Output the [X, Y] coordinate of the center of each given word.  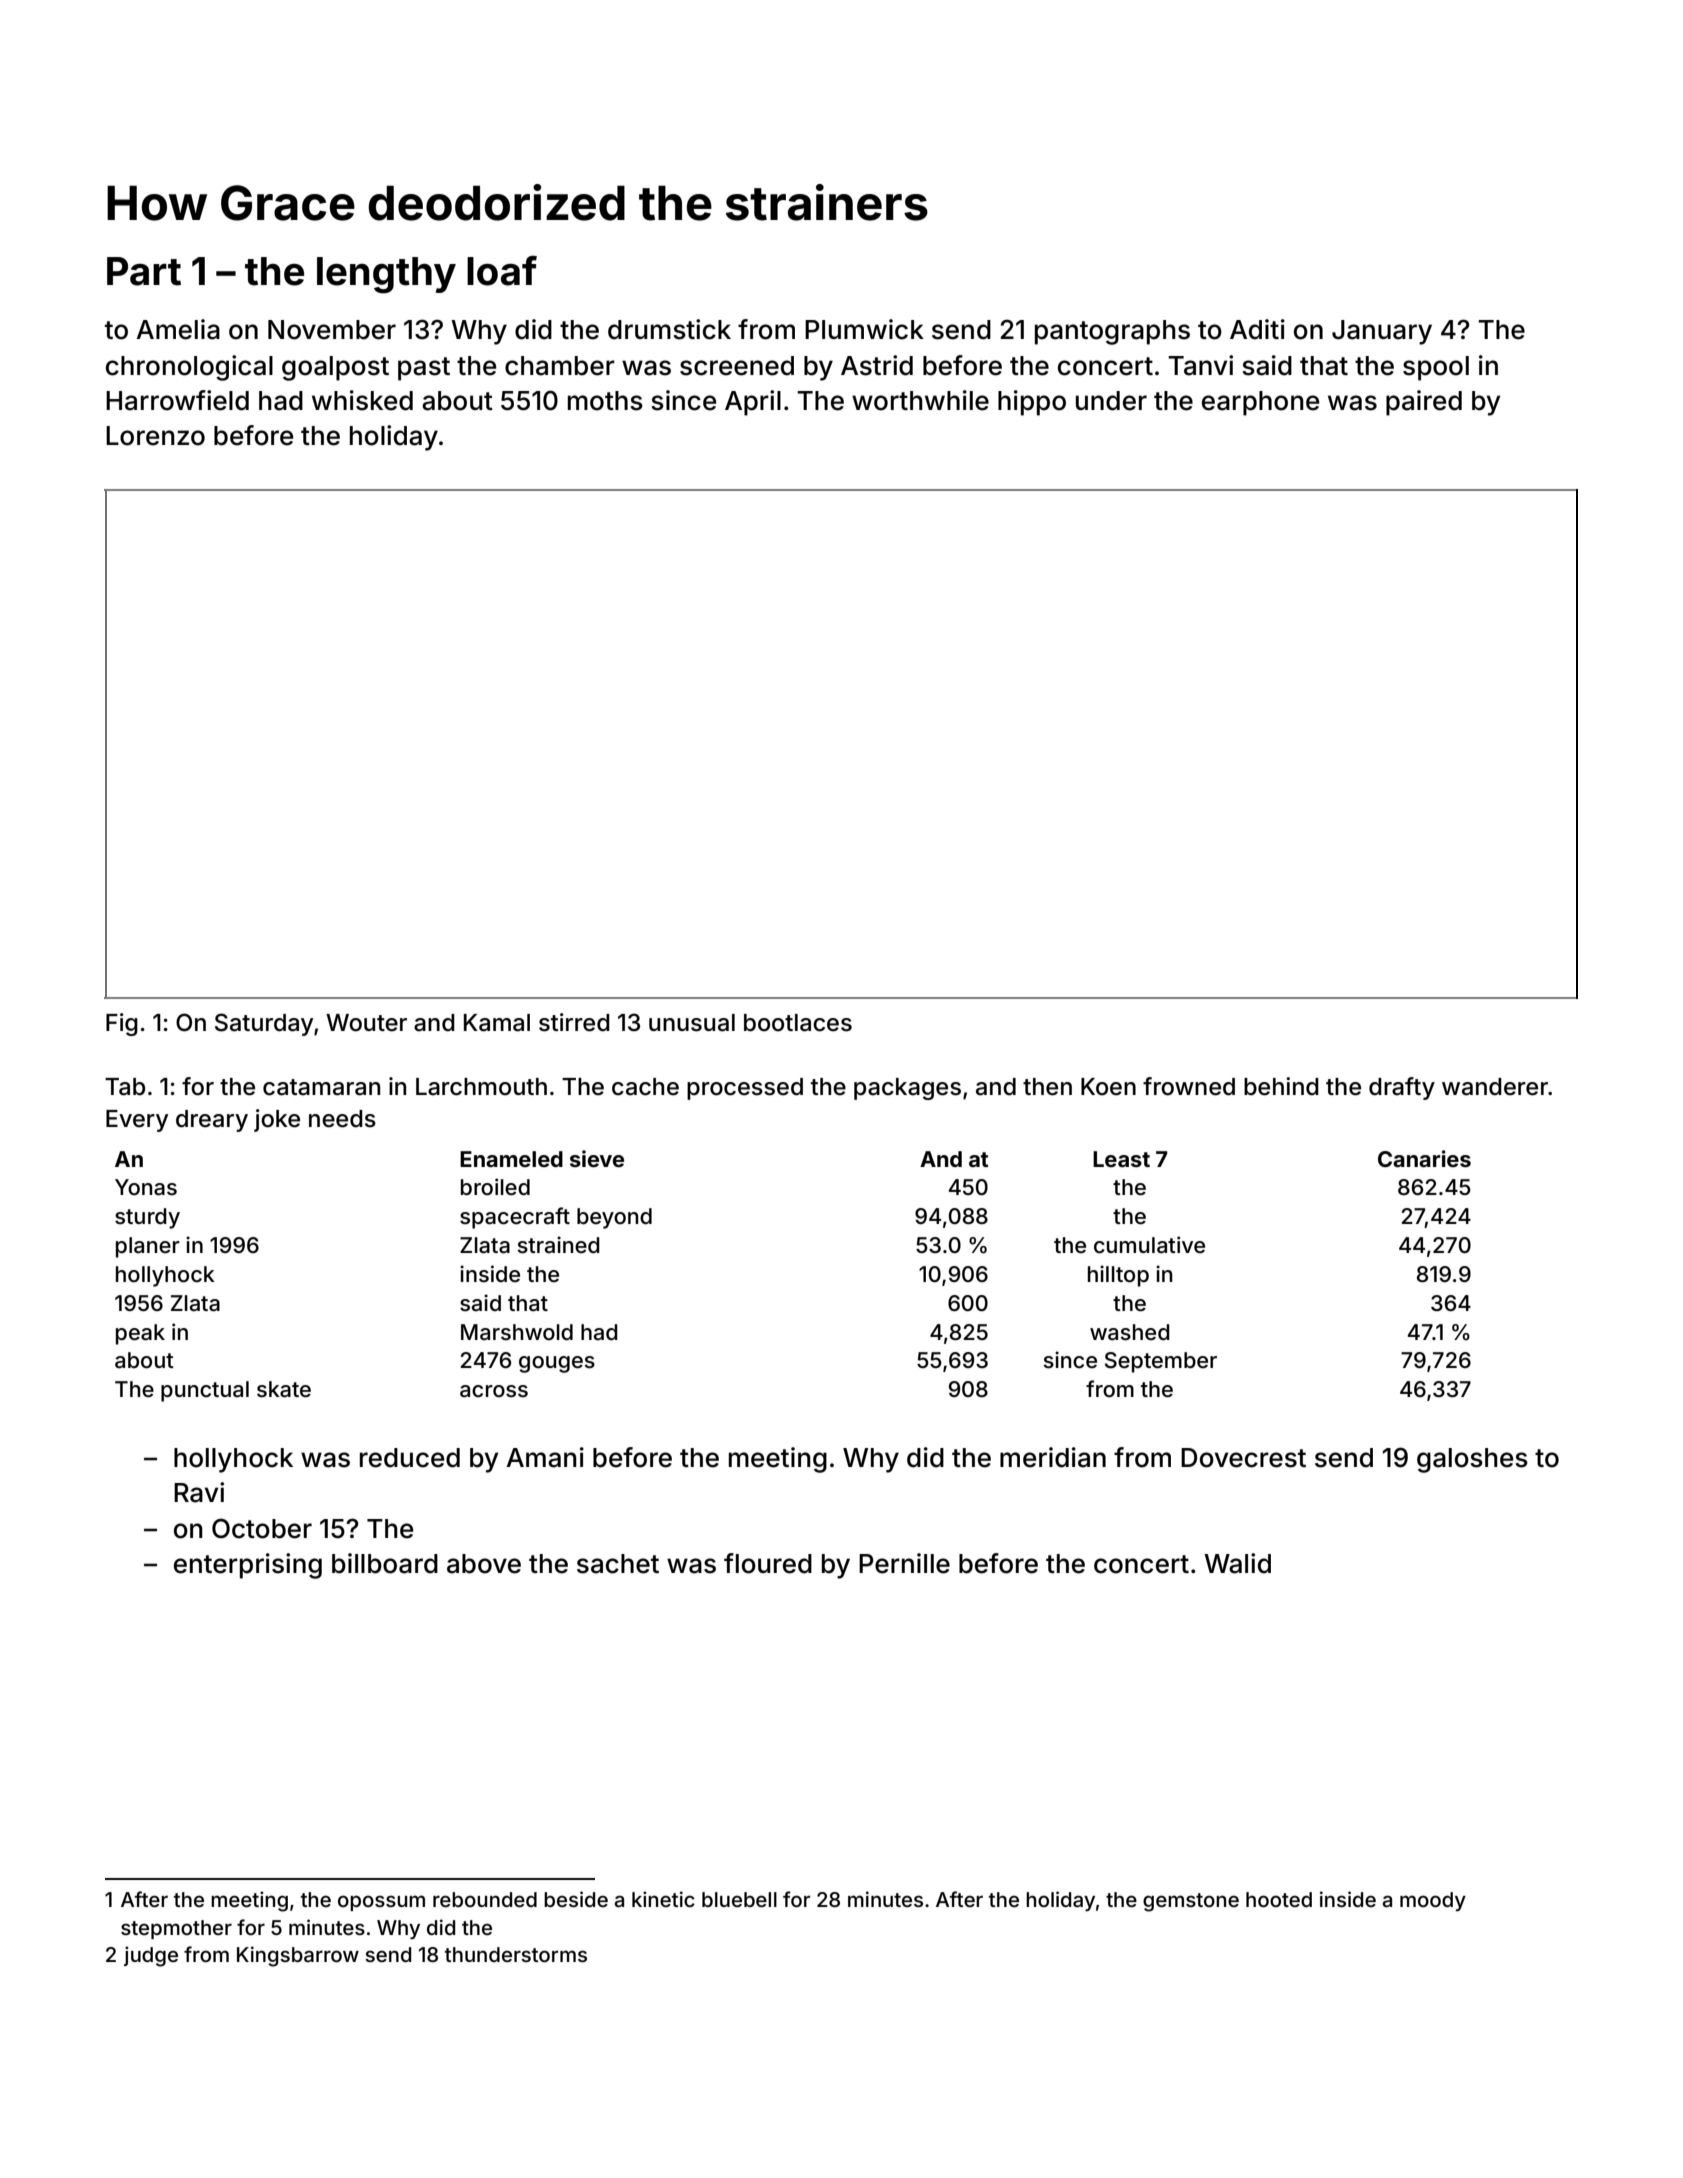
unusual [692, 1023]
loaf [502, 271]
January [1382, 332]
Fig [122, 1024]
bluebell [739, 1899]
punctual [205, 1391]
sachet [618, 1564]
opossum [381, 1903]
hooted [1279, 1899]
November [332, 330]
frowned [1189, 1086]
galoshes [1472, 1460]
